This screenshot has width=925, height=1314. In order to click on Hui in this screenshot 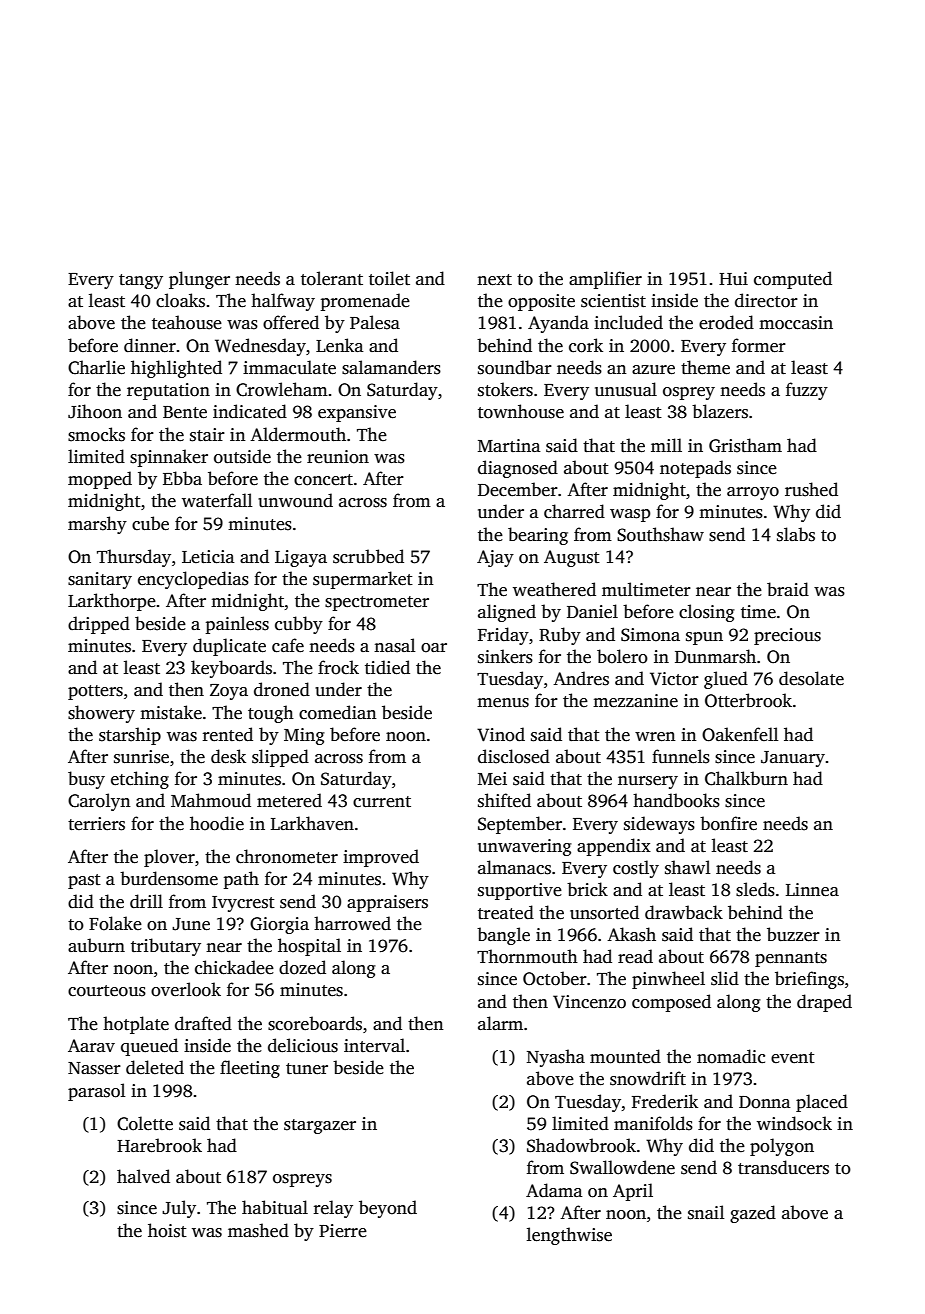, I will do `click(733, 279)`.
